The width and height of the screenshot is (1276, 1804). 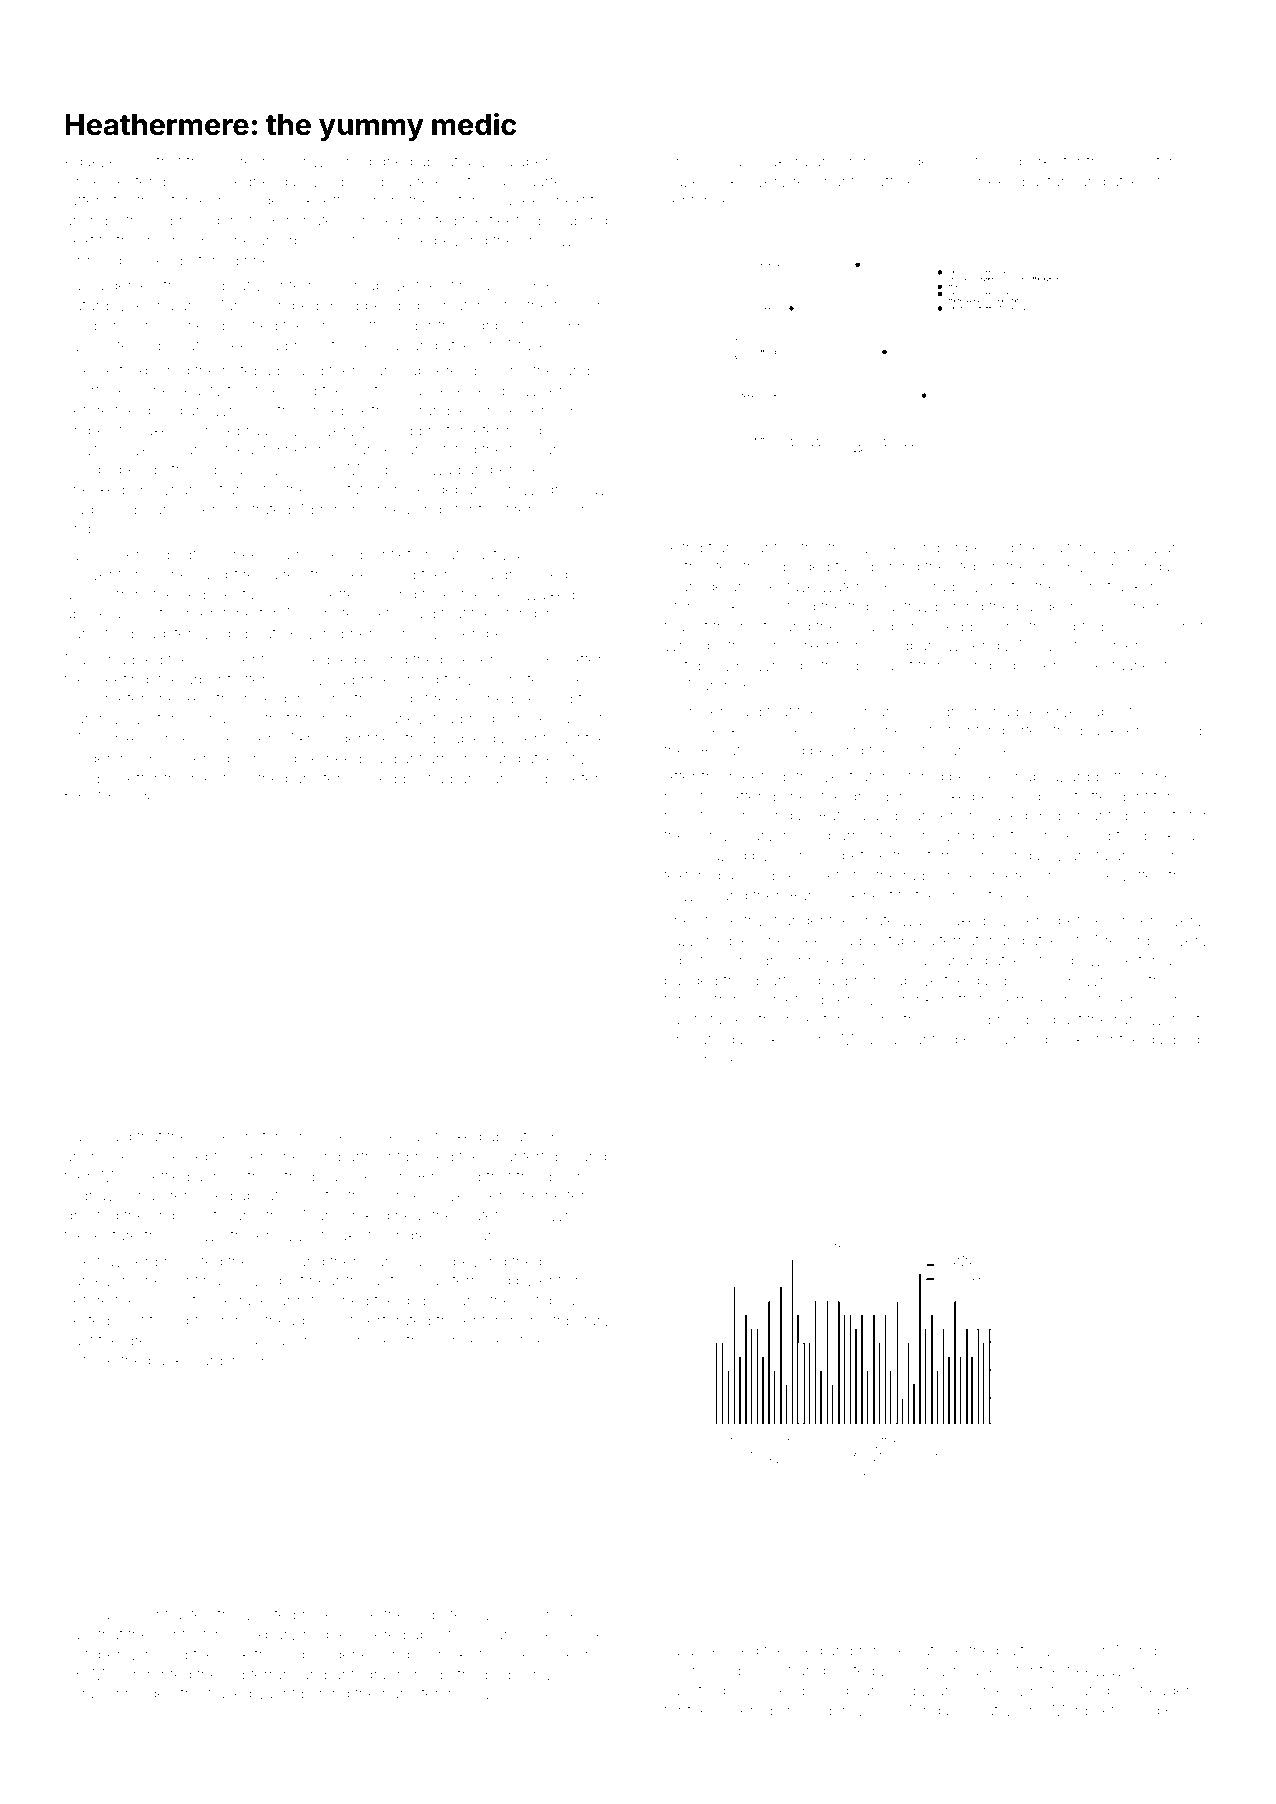 What do you see at coordinates (1127, 665) in the screenshot?
I see `estuaries` at bounding box center [1127, 665].
